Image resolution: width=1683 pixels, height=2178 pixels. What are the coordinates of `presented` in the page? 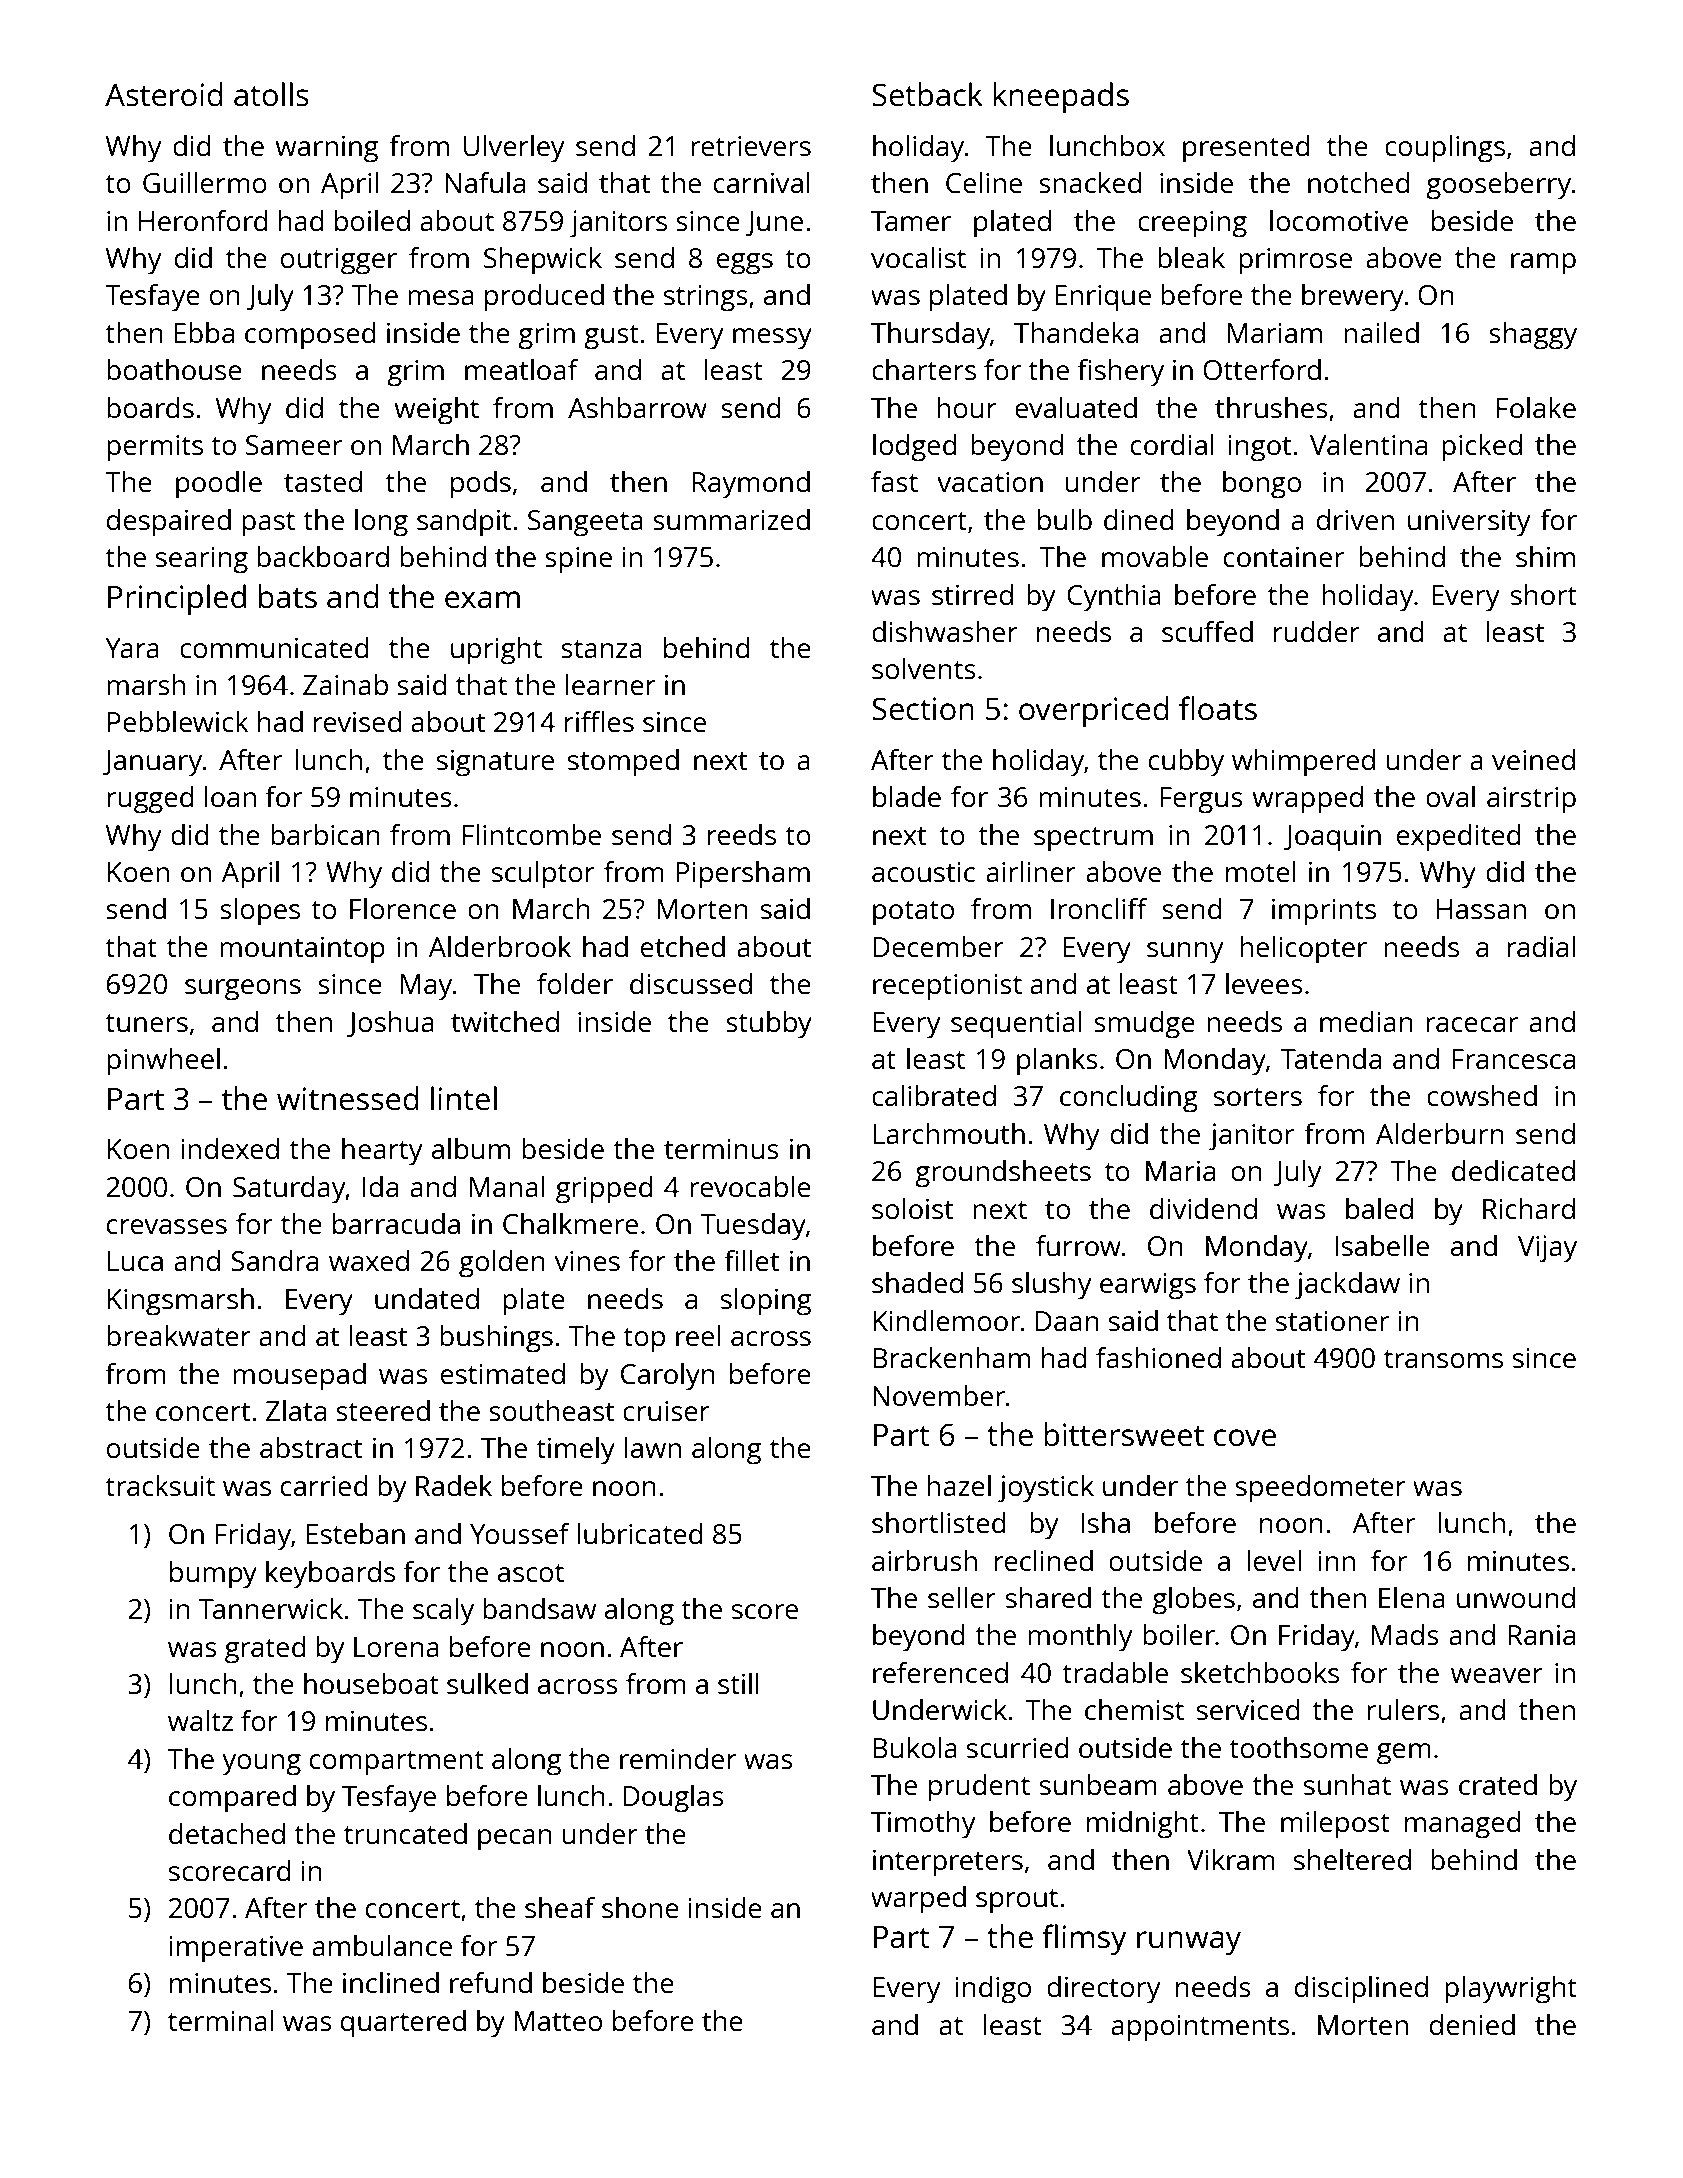 It's located at (1246, 149).
